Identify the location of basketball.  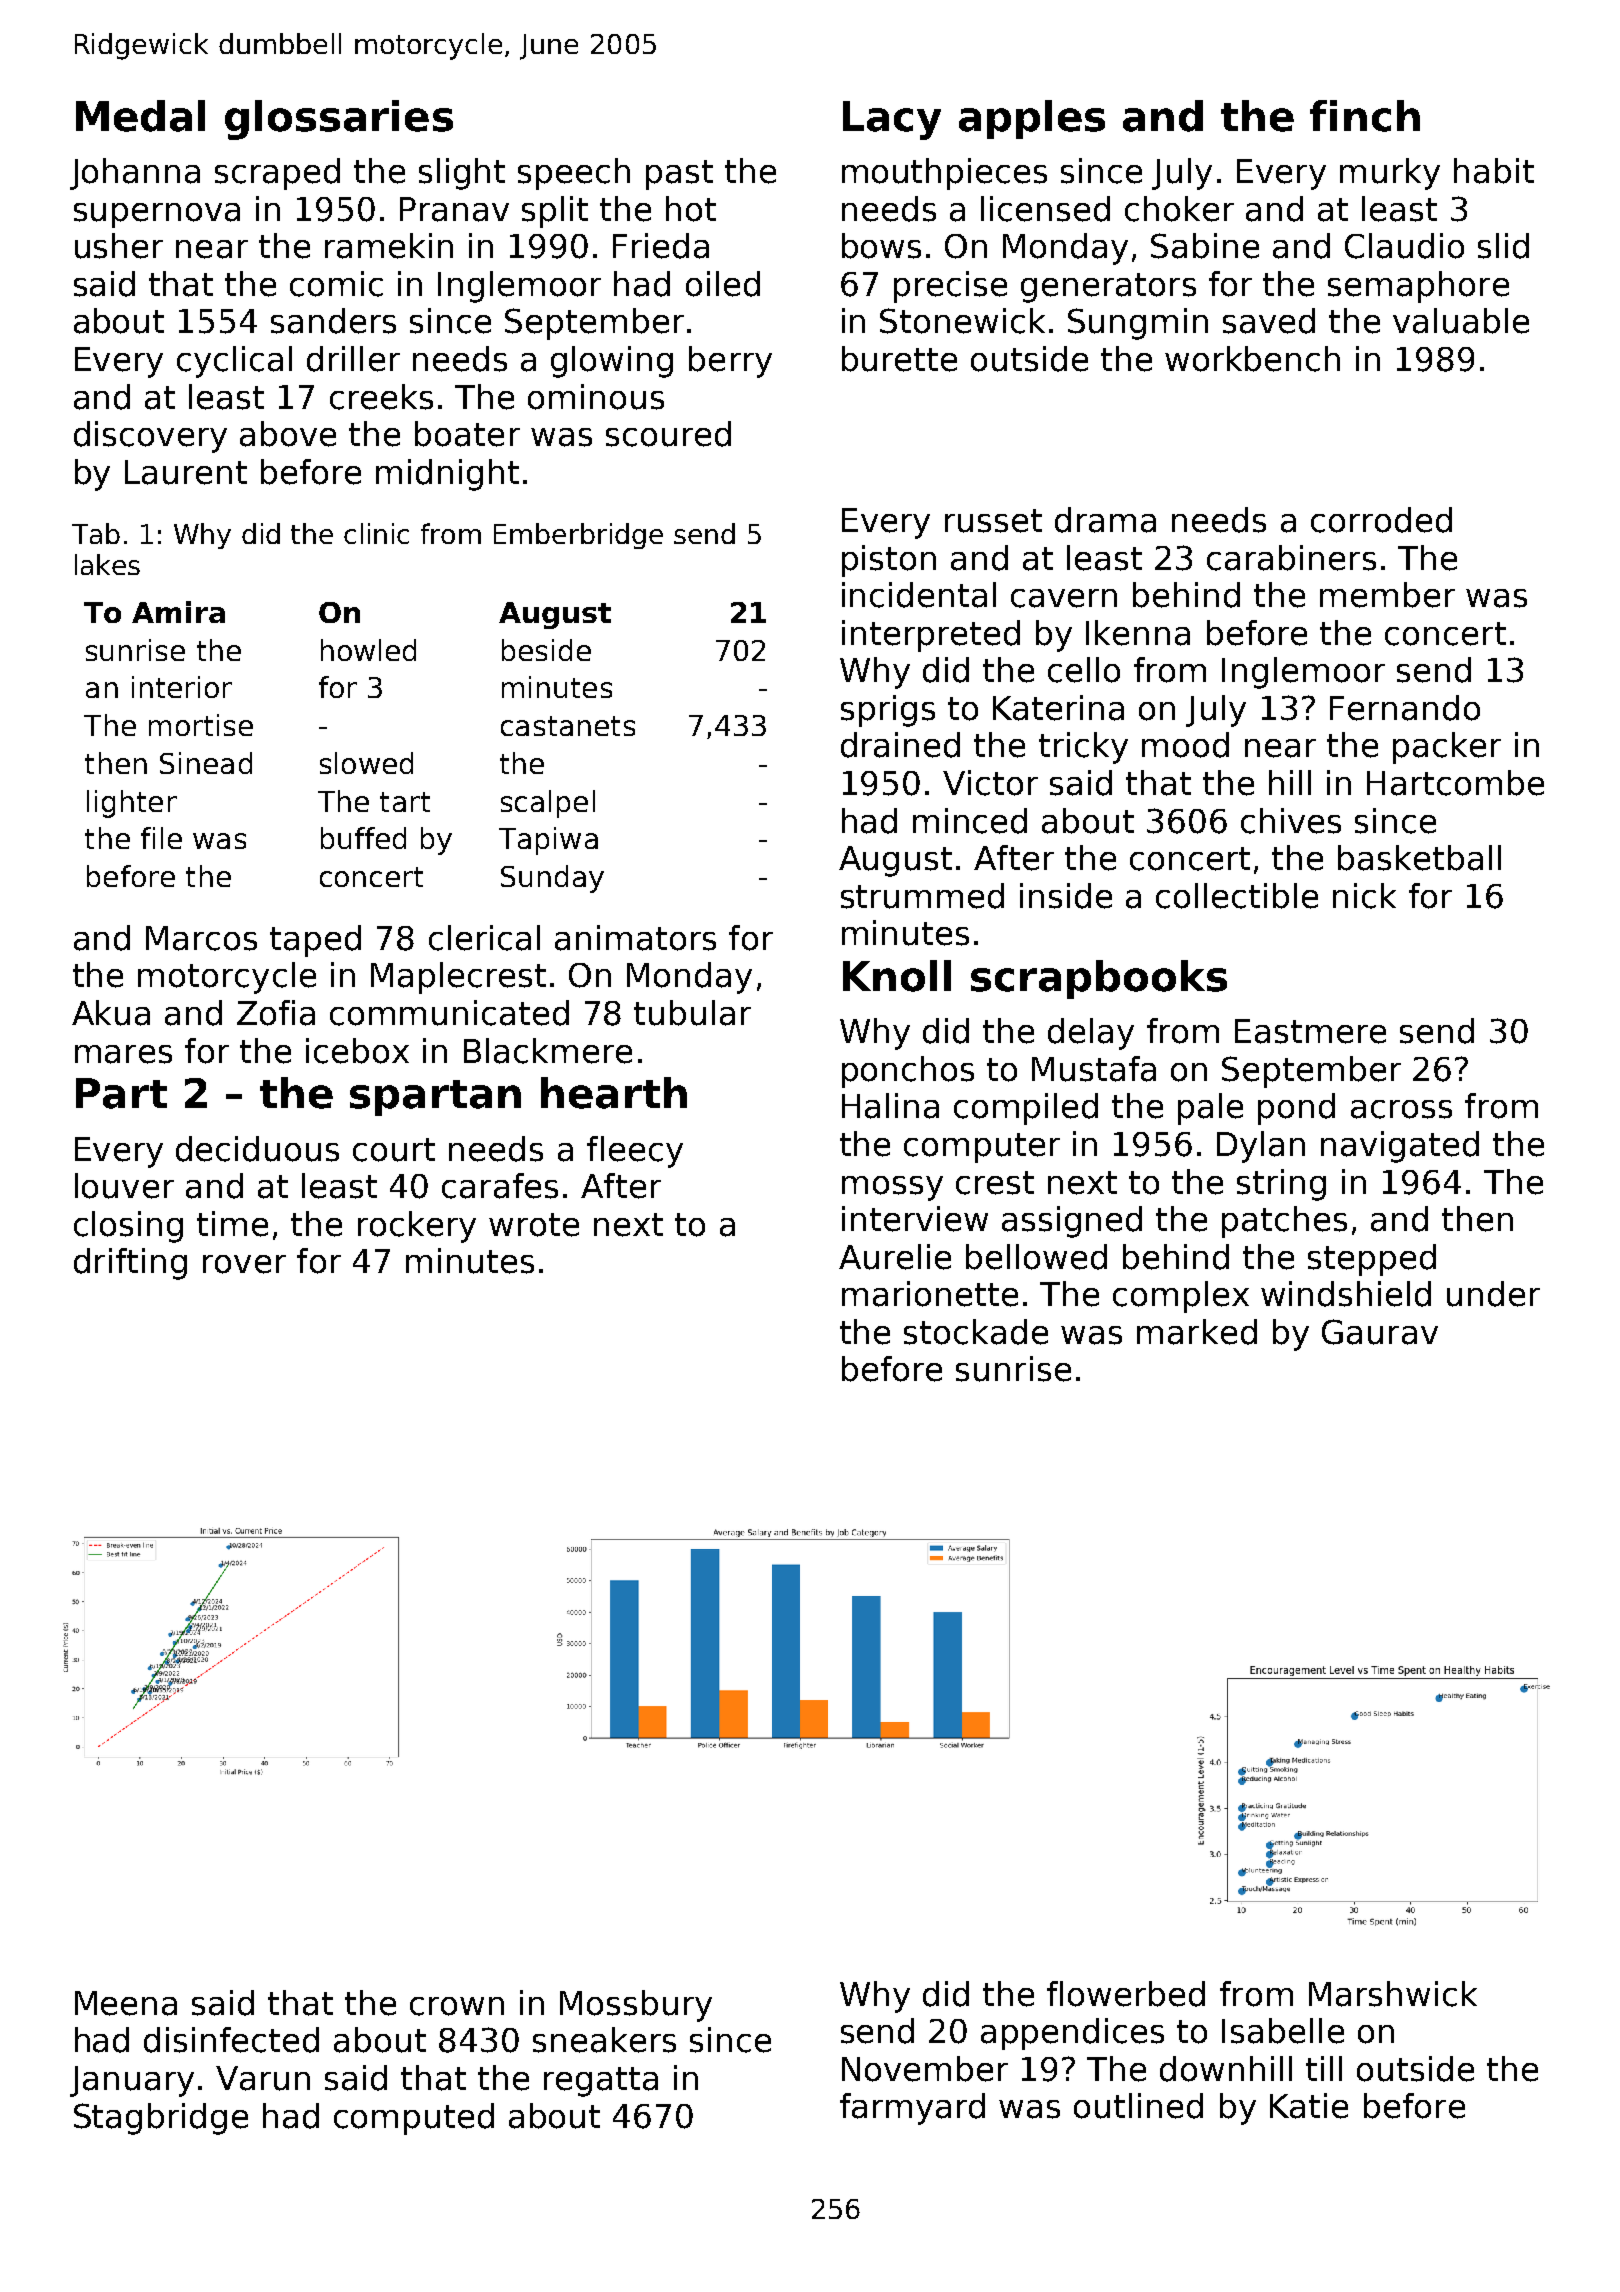
(1419, 858).
